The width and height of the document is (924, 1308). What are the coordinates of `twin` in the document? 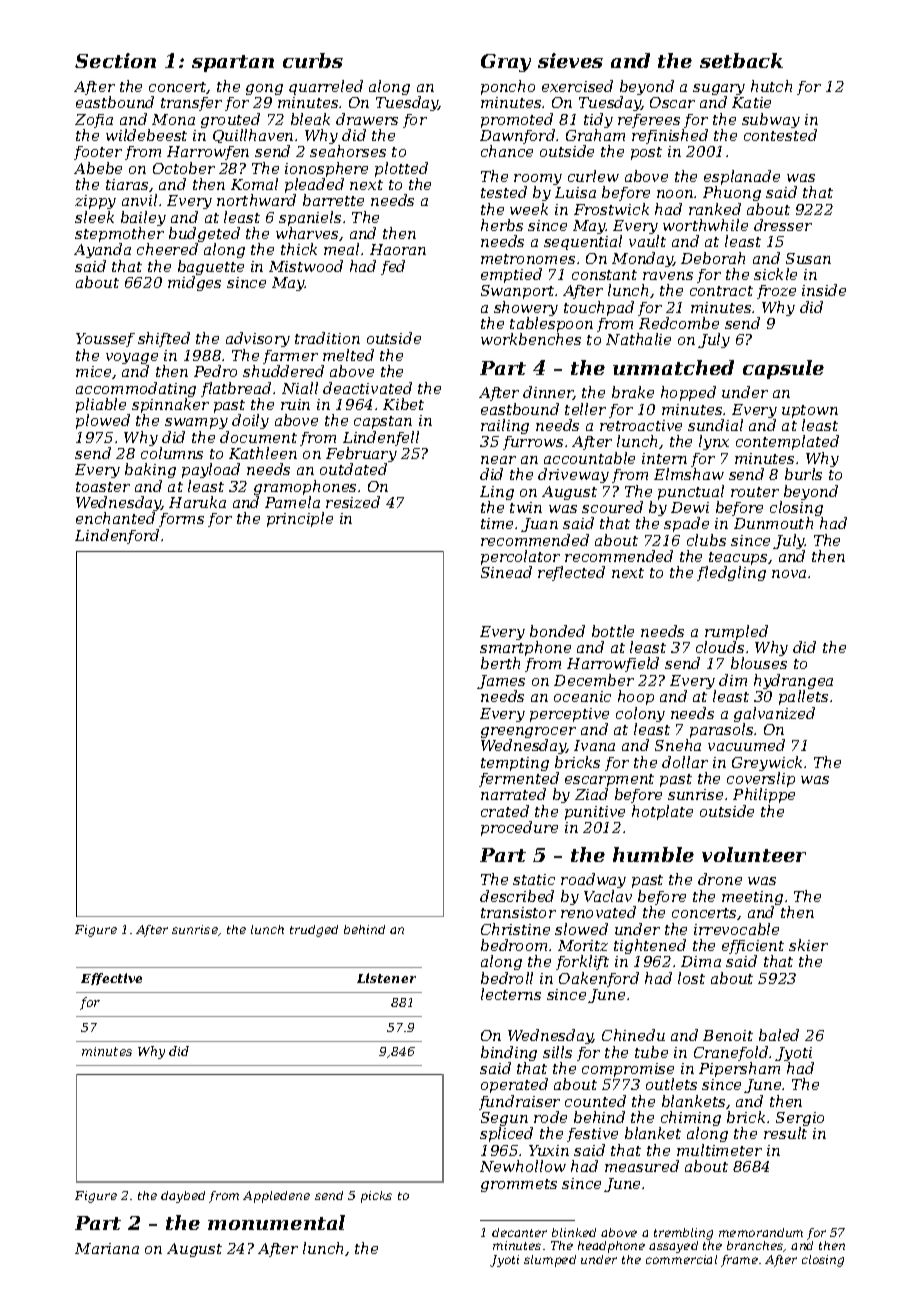 It's located at (526, 507).
